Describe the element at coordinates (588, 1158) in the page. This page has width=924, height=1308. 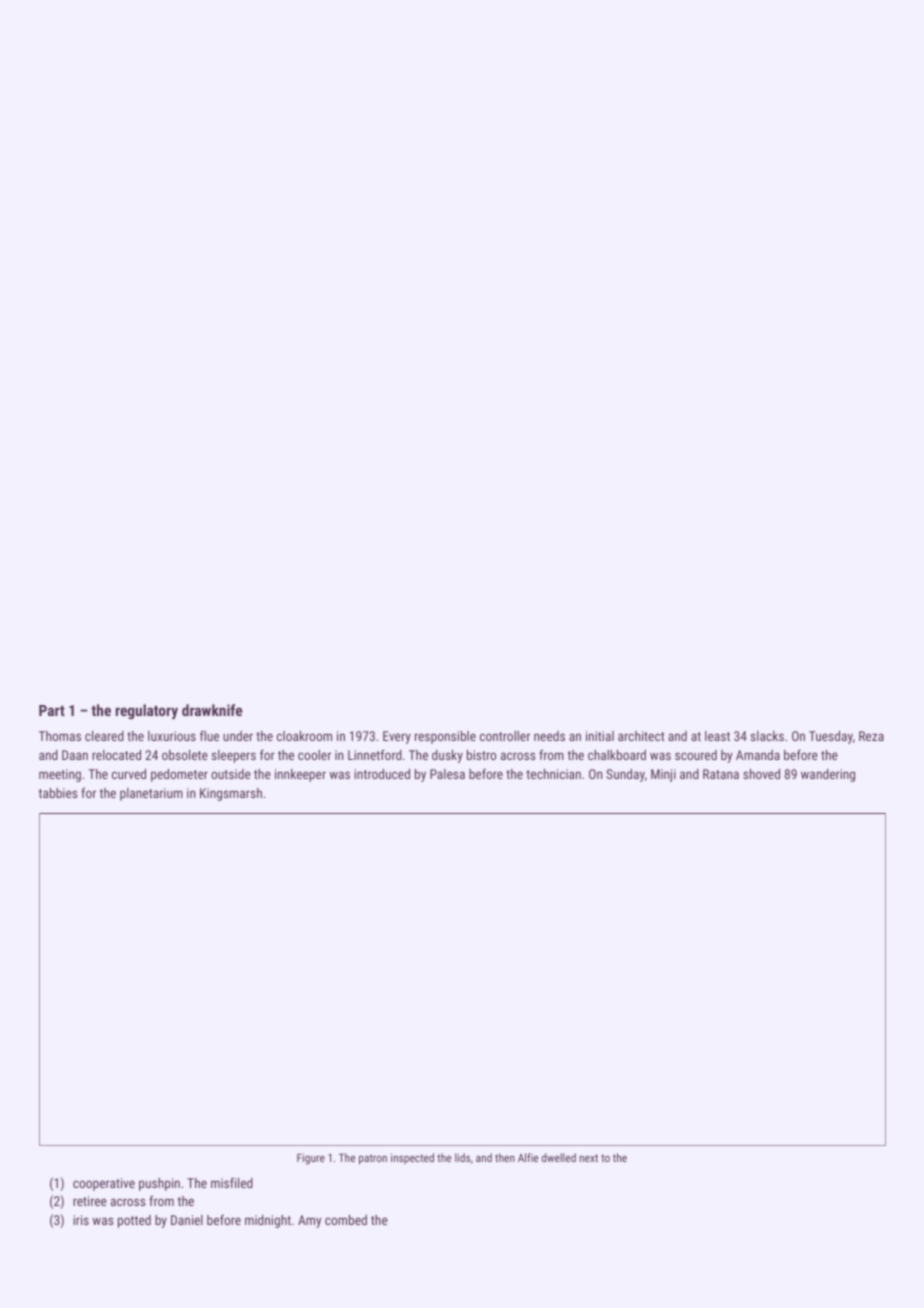
I see `next` at that location.
